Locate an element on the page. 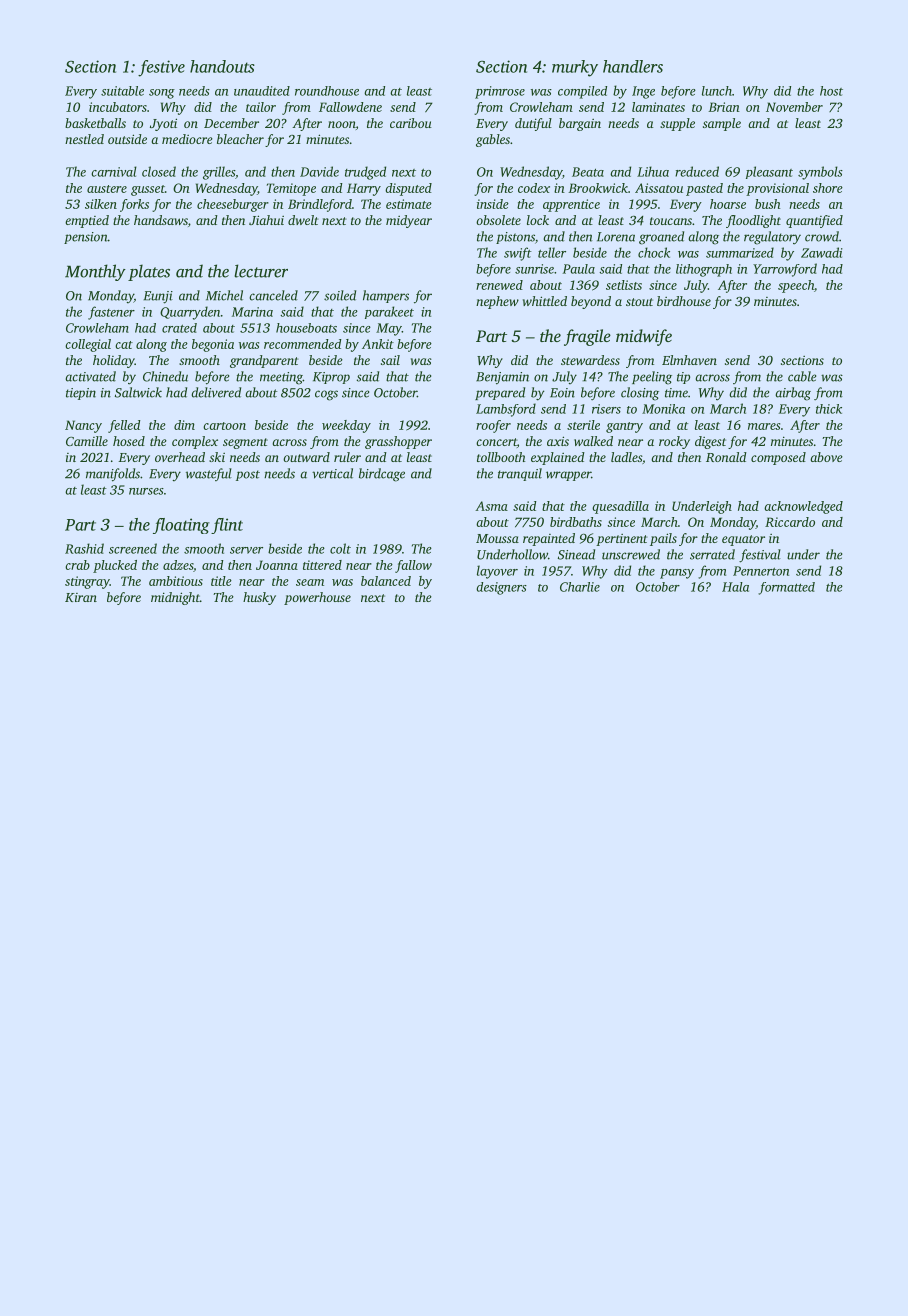 This page has width=908, height=1316. bargain is located at coordinates (580, 124).
